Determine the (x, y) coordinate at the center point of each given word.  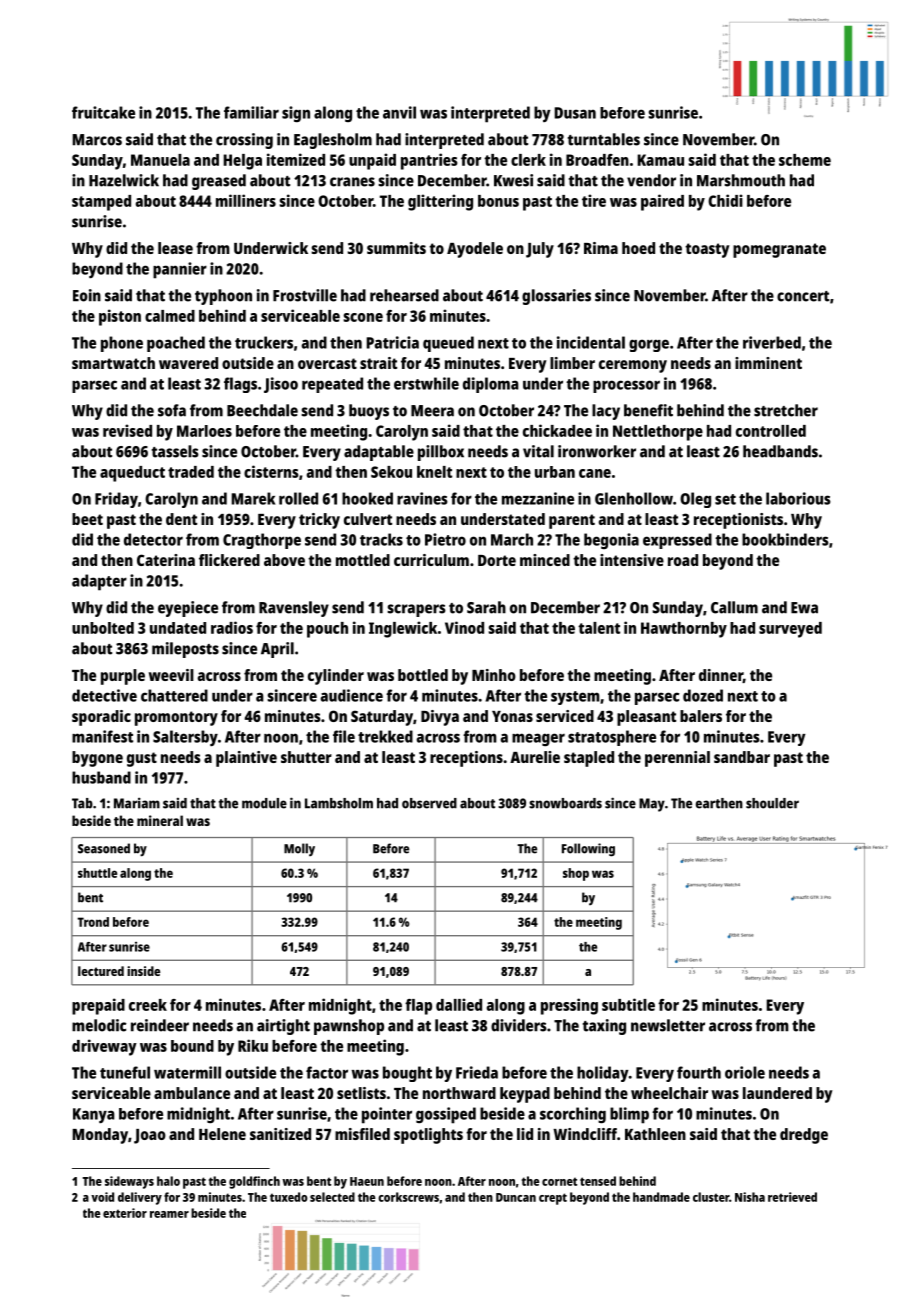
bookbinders (785, 539)
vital (538, 451)
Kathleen (655, 1134)
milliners (246, 200)
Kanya (94, 1115)
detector (153, 539)
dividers (519, 1025)
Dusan (575, 113)
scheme (805, 160)
